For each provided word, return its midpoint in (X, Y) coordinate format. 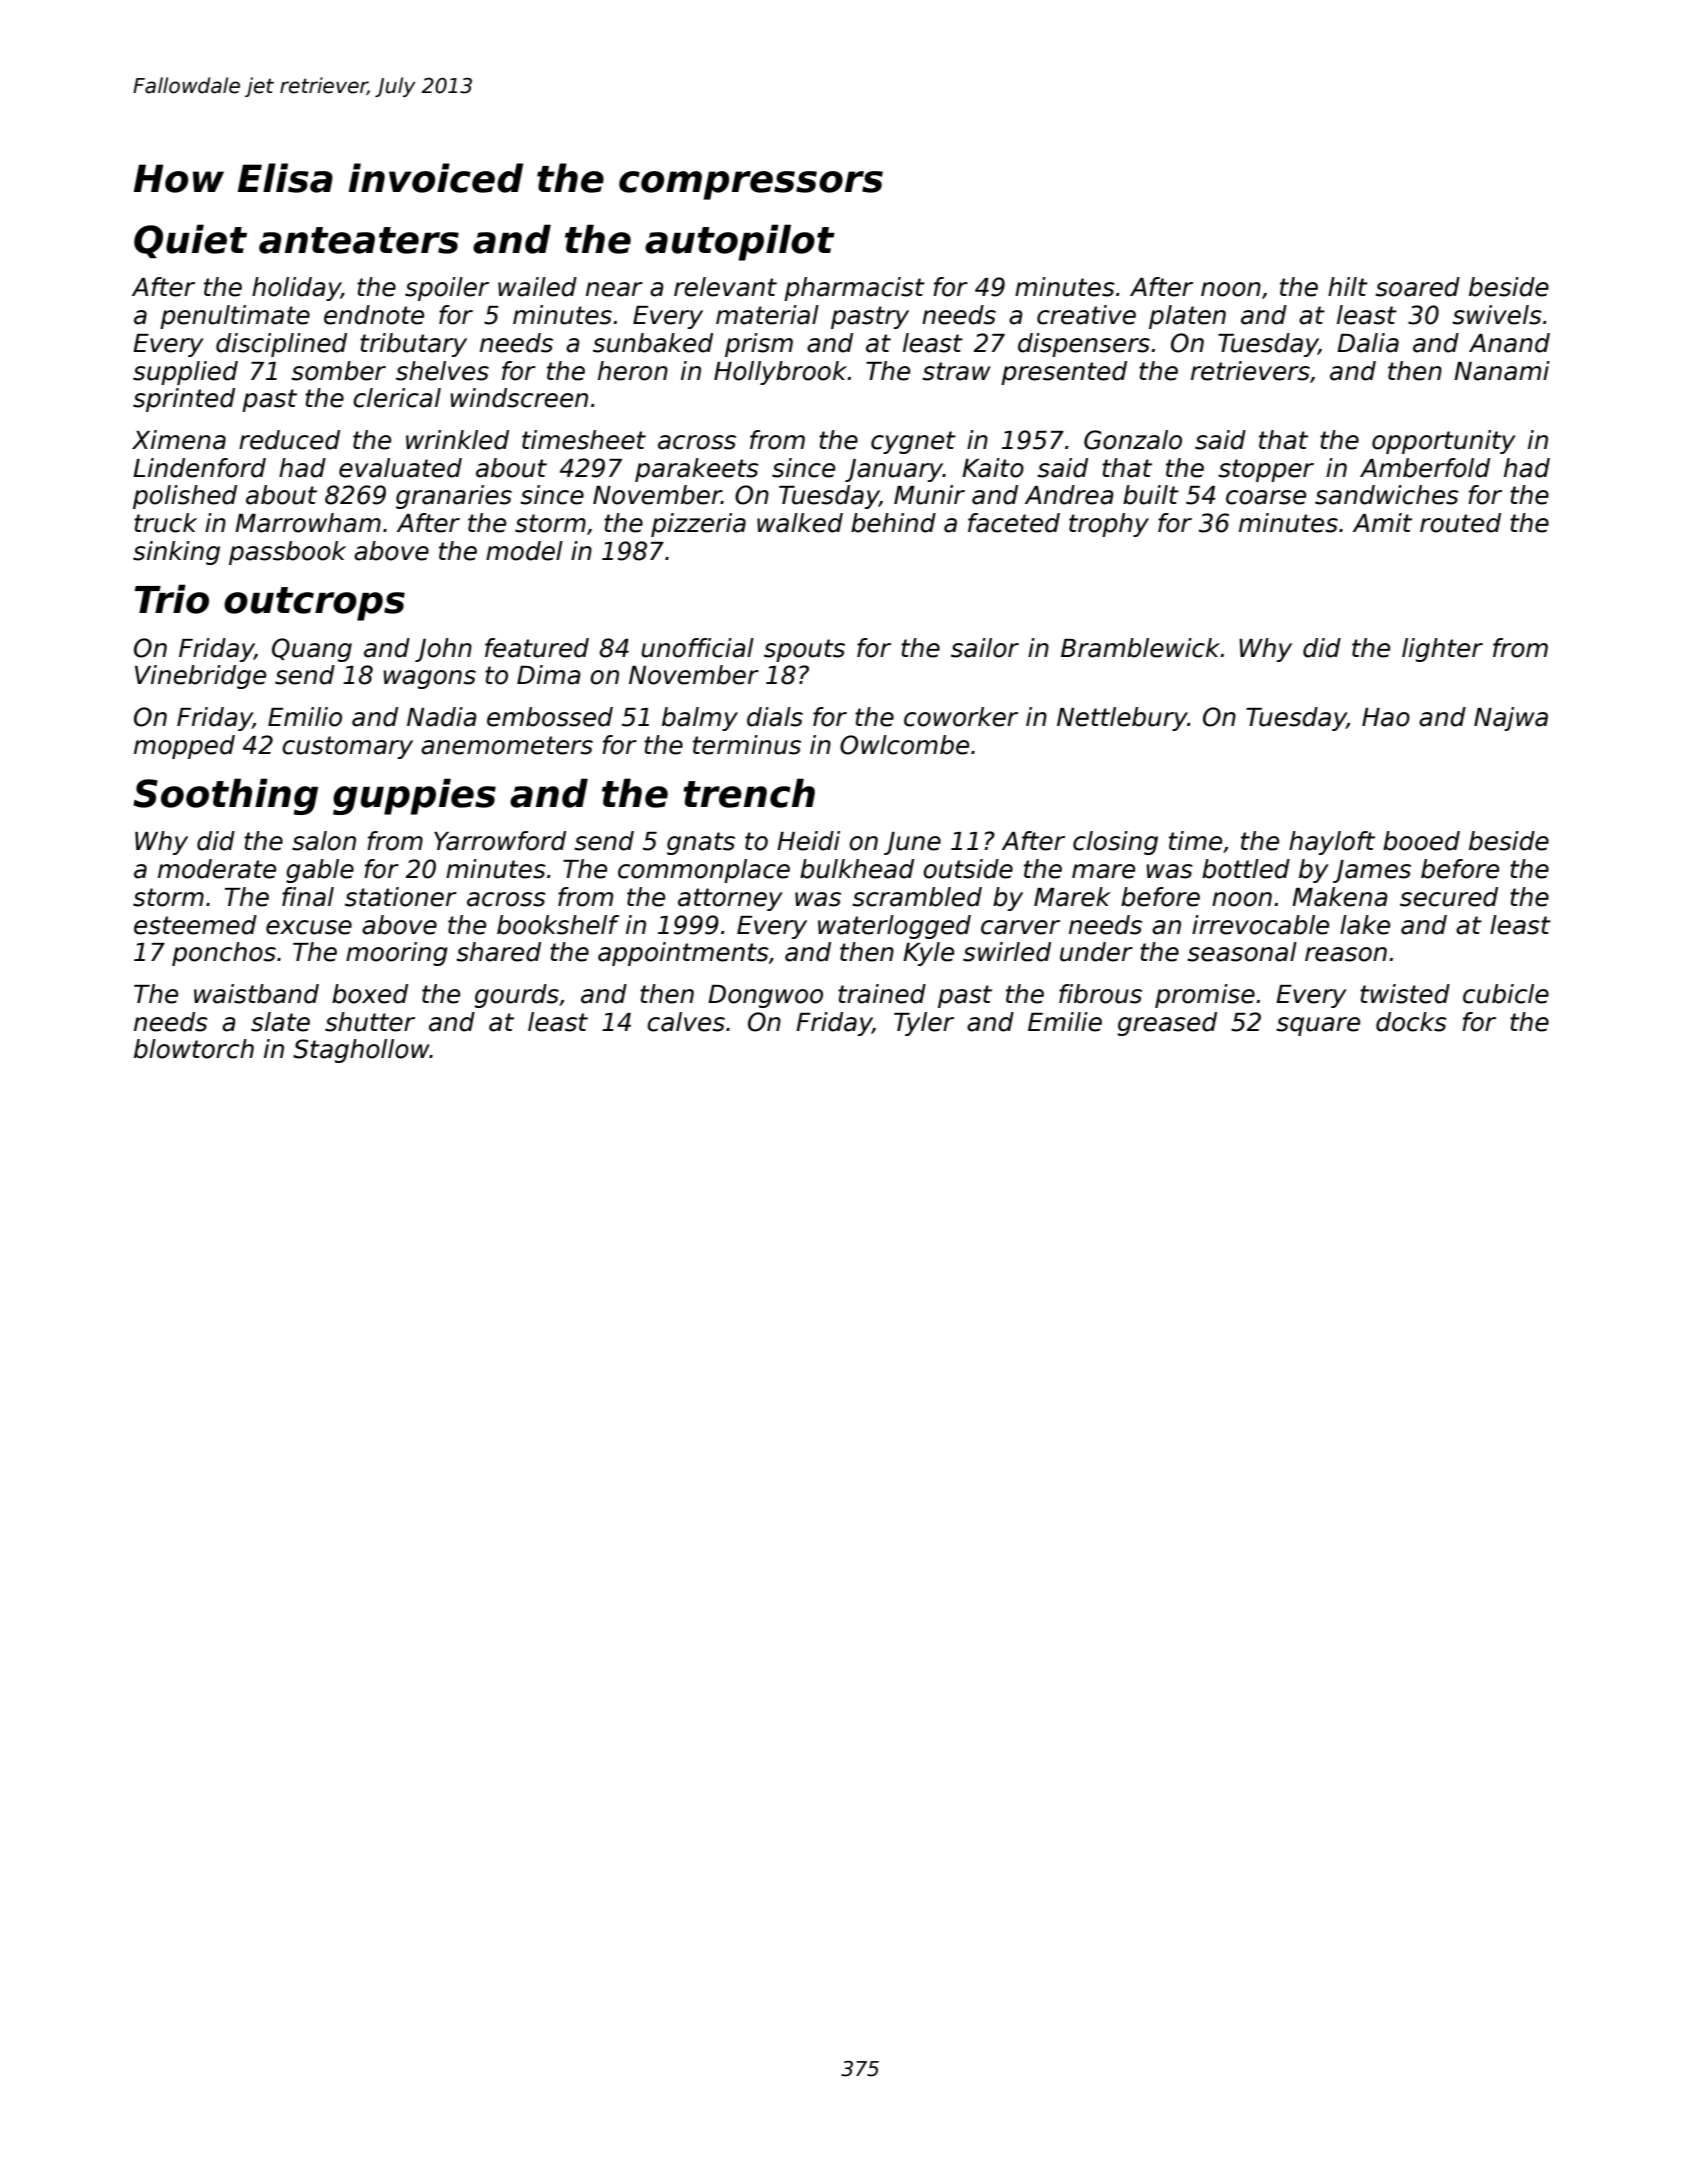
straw (956, 371)
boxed (370, 994)
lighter (1442, 650)
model (524, 551)
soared (1417, 287)
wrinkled (457, 440)
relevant (725, 287)
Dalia (1368, 343)
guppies (414, 796)
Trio (172, 599)
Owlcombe (904, 745)
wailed (537, 287)
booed (1421, 841)
